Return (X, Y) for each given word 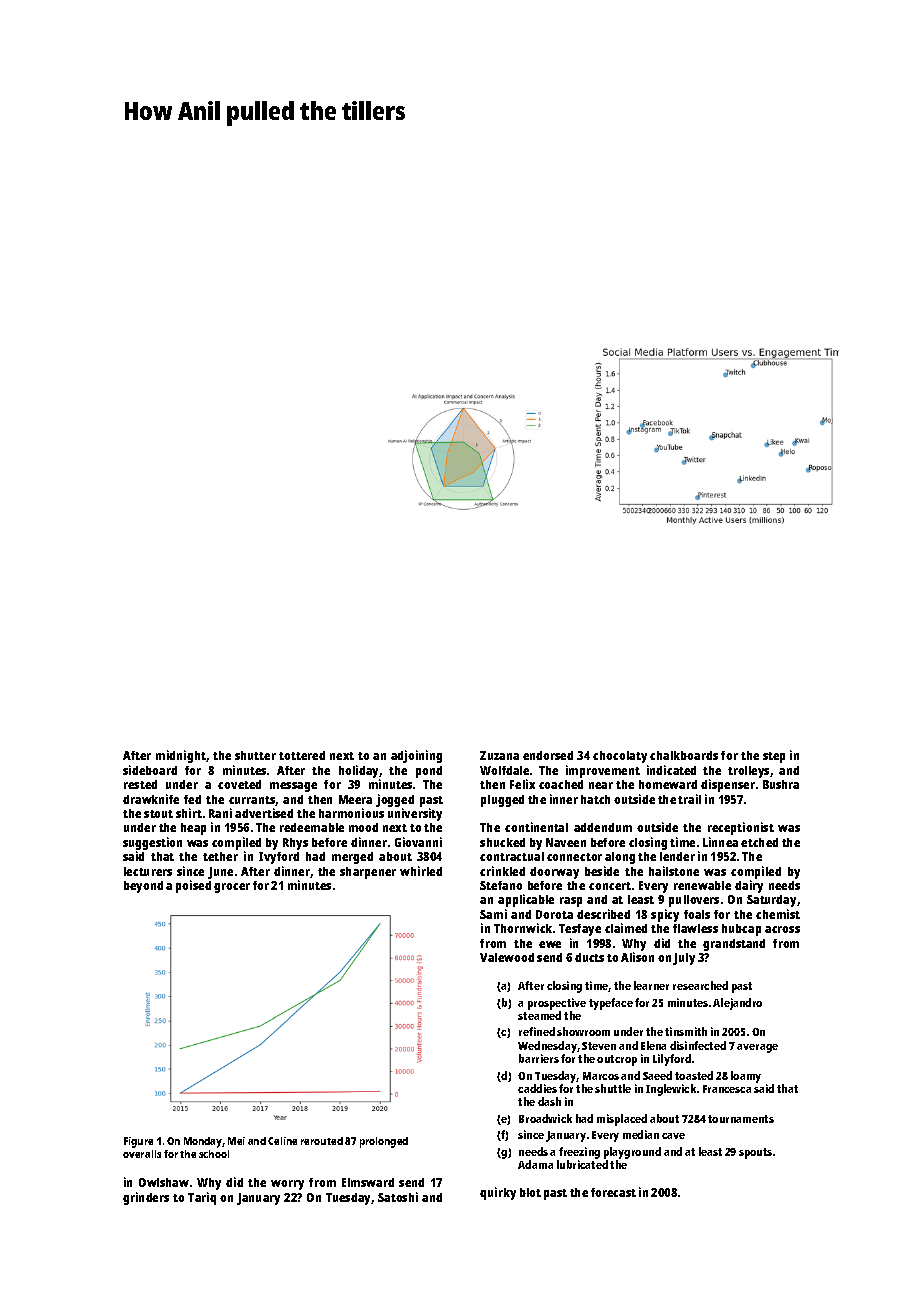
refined (537, 1031)
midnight (181, 756)
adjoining (416, 756)
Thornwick (523, 928)
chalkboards (684, 755)
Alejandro (737, 1004)
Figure (138, 1142)
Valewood (507, 957)
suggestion (152, 843)
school (214, 1154)
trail (689, 799)
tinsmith (686, 1031)
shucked (502, 842)
